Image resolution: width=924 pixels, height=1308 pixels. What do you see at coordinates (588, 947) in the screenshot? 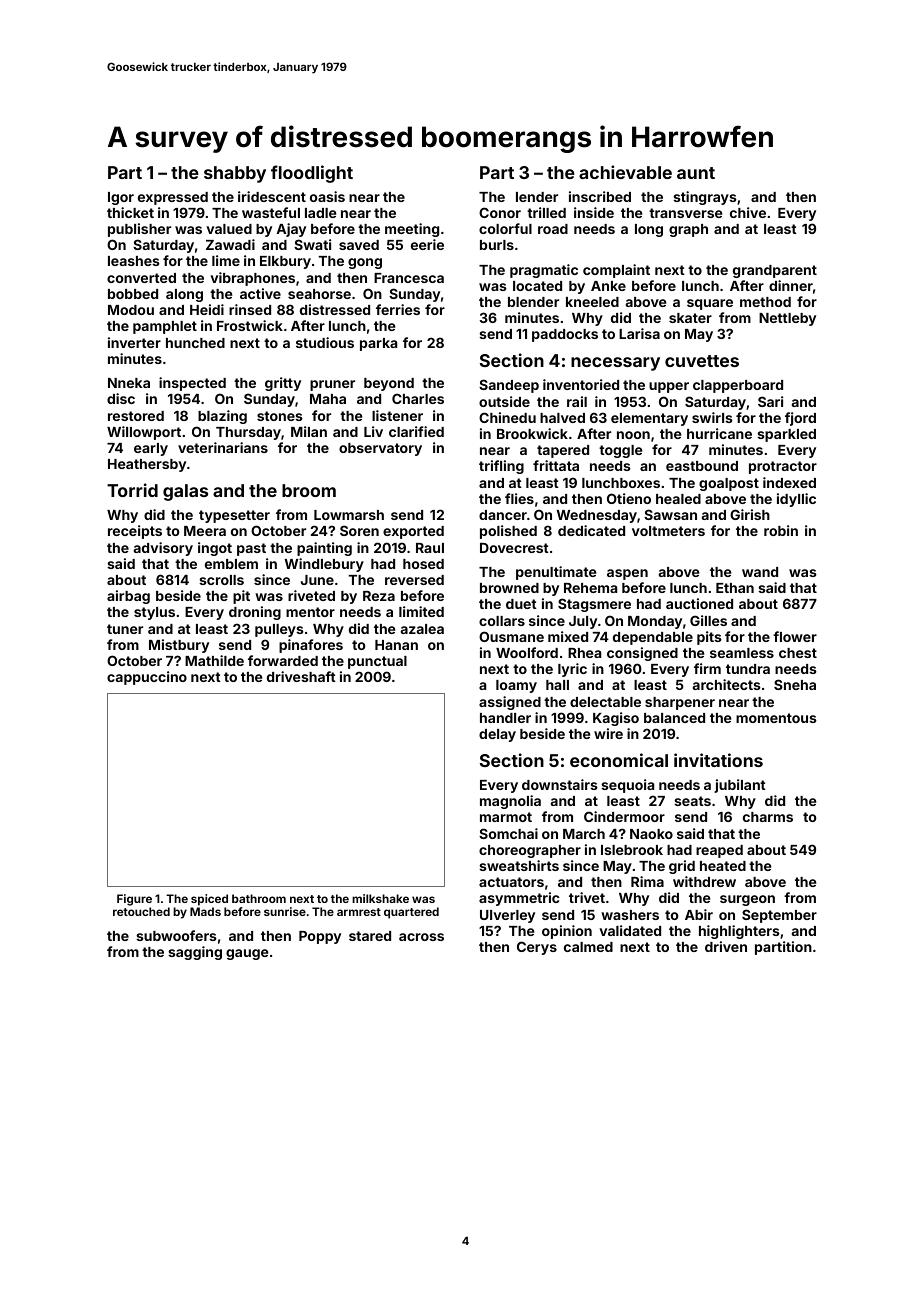
I see `calmed` at bounding box center [588, 947].
